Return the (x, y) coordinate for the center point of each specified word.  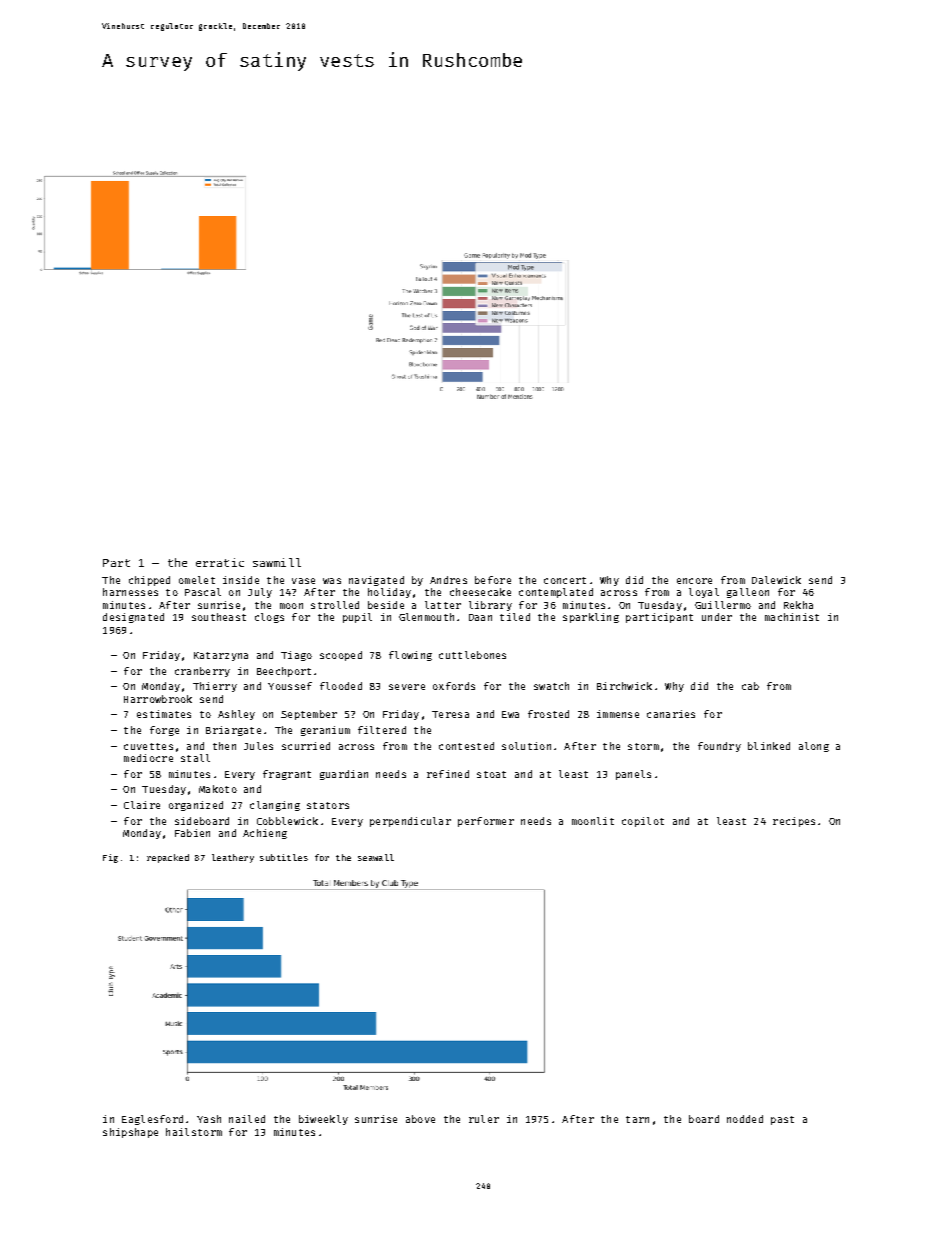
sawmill (277, 562)
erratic (220, 562)
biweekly (323, 1120)
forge (164, 731)
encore (694, 581)
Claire (142, 805)
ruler (484, 1119)
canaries (671, 714)
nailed (247, 1119)
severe (407, 687)
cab (750, 686)
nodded (745, 1119)
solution (526, 746)
